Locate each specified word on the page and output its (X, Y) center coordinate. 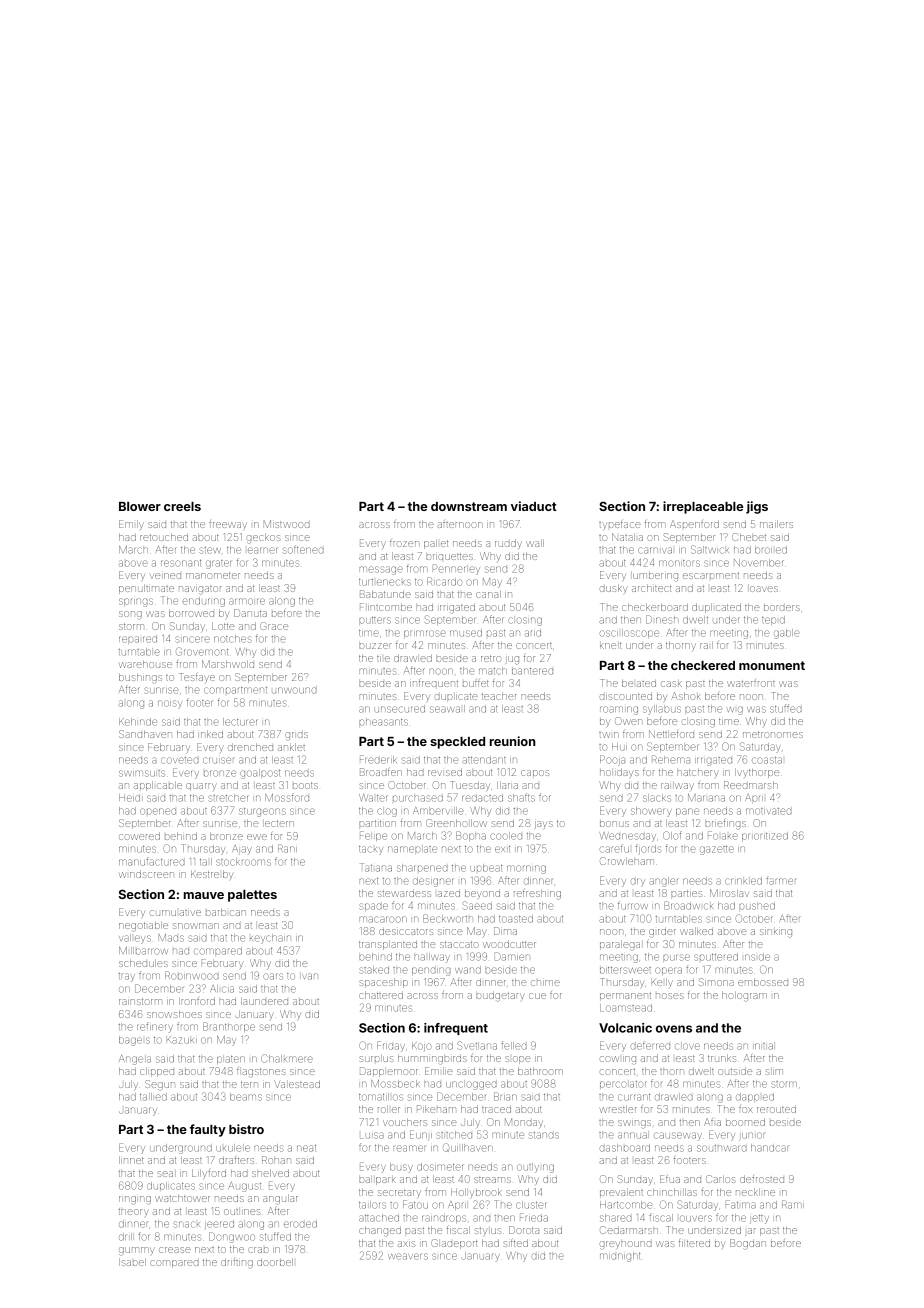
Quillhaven (468, 1147)
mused (466, 633)
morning (526, 869)
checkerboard (655, 607)
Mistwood (287, 524)
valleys (135, 939)
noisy (170, 704)
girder (662, 932)
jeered (219, 1225)
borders (782, 608)
